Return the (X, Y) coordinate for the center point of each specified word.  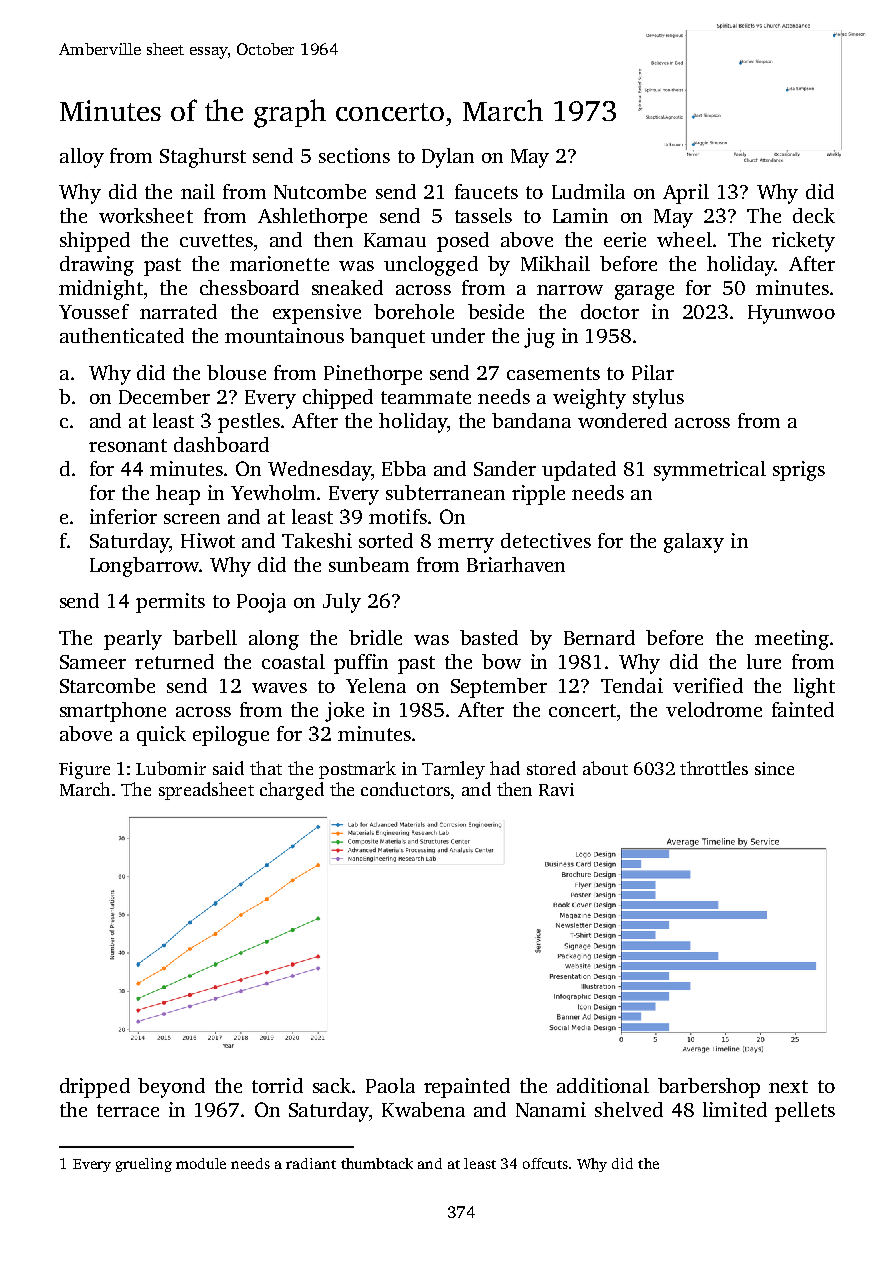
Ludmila (588, 191)
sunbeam (369, 564)
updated (579, 471)
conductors (405, 789)
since (774, 768)
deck (814, 215)
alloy (82, 158)
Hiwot (208, 540)
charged (292, 791)
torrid (277, 1085)
